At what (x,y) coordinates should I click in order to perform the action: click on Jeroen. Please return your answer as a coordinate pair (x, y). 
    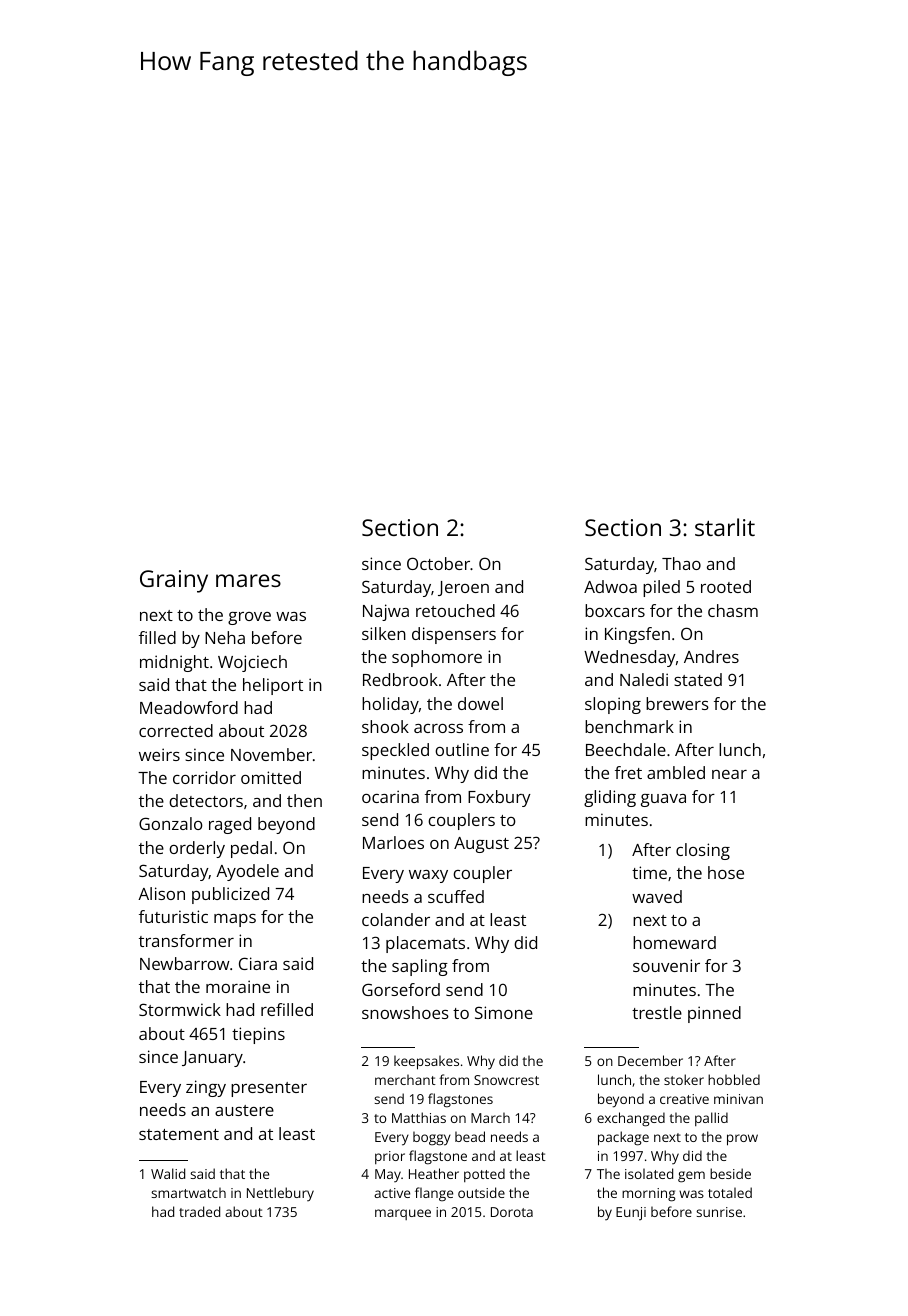
    Looking at the image, I should click on (463, 588).
